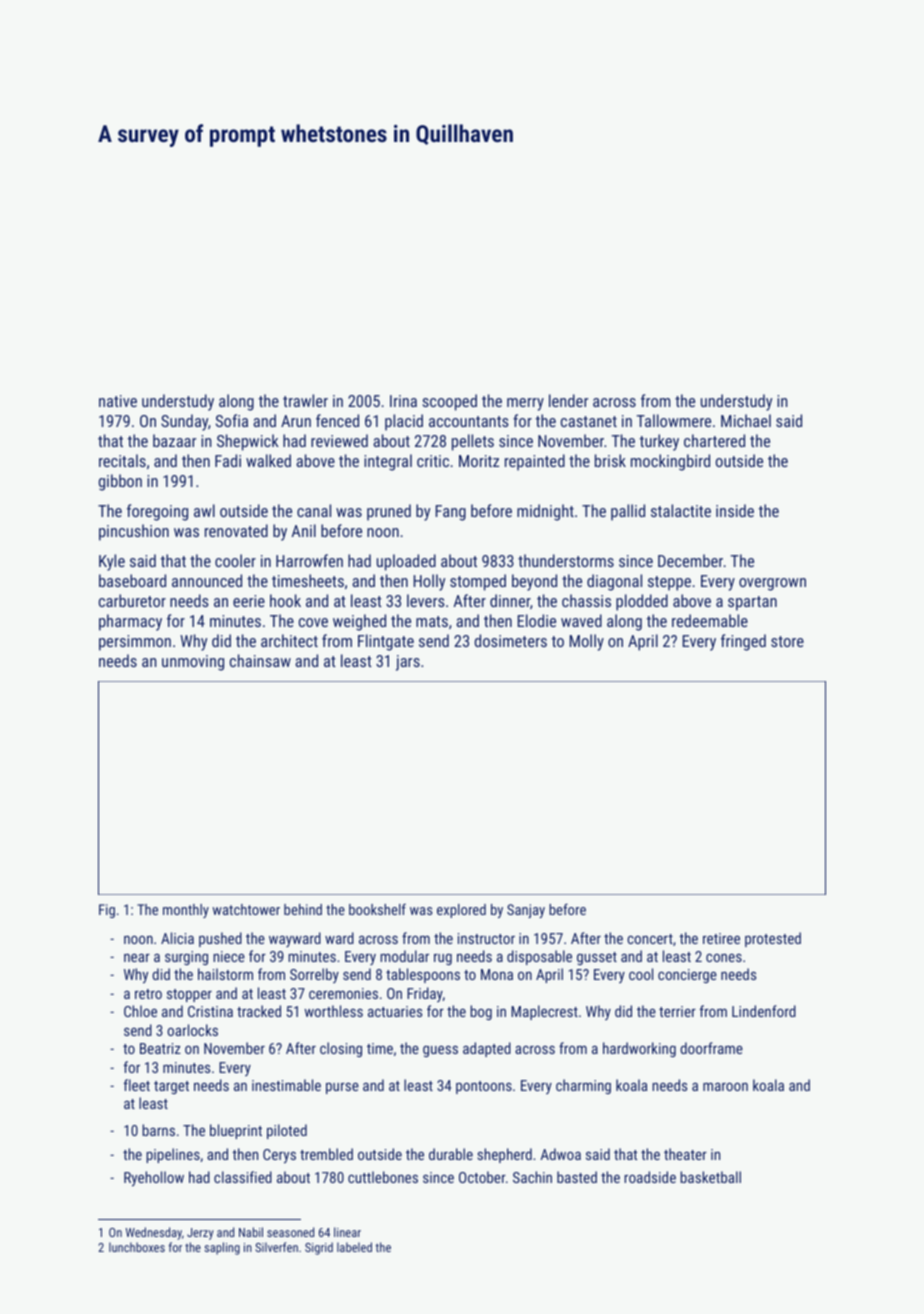 Image resolution: width=924 pixels, height=1314 pixels. I want to click on pontoons, so click(484, 1087).
